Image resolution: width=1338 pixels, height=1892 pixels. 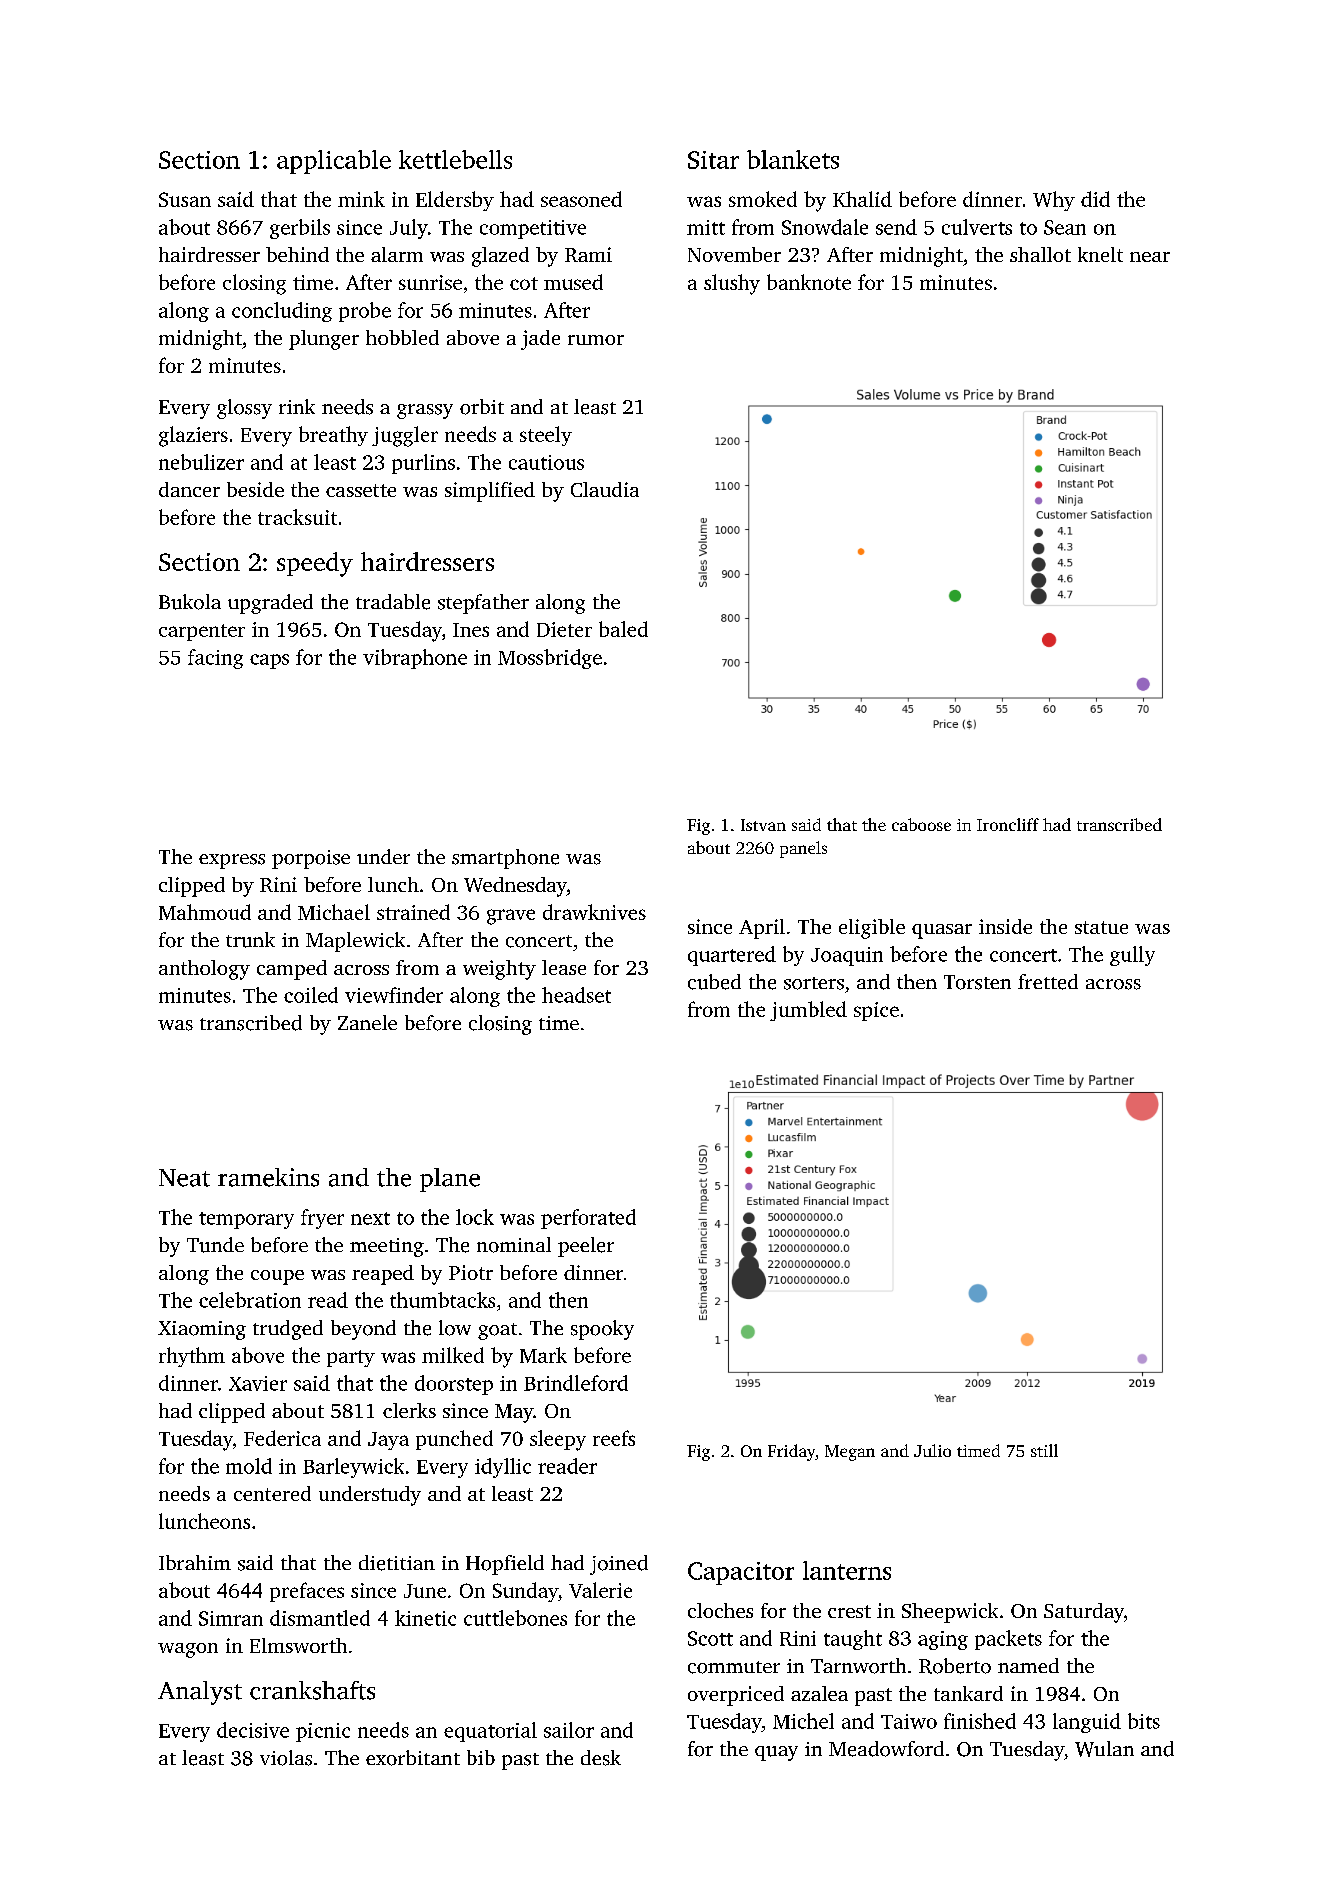 I want to click on Simran, so click(x=231, y=1618).
